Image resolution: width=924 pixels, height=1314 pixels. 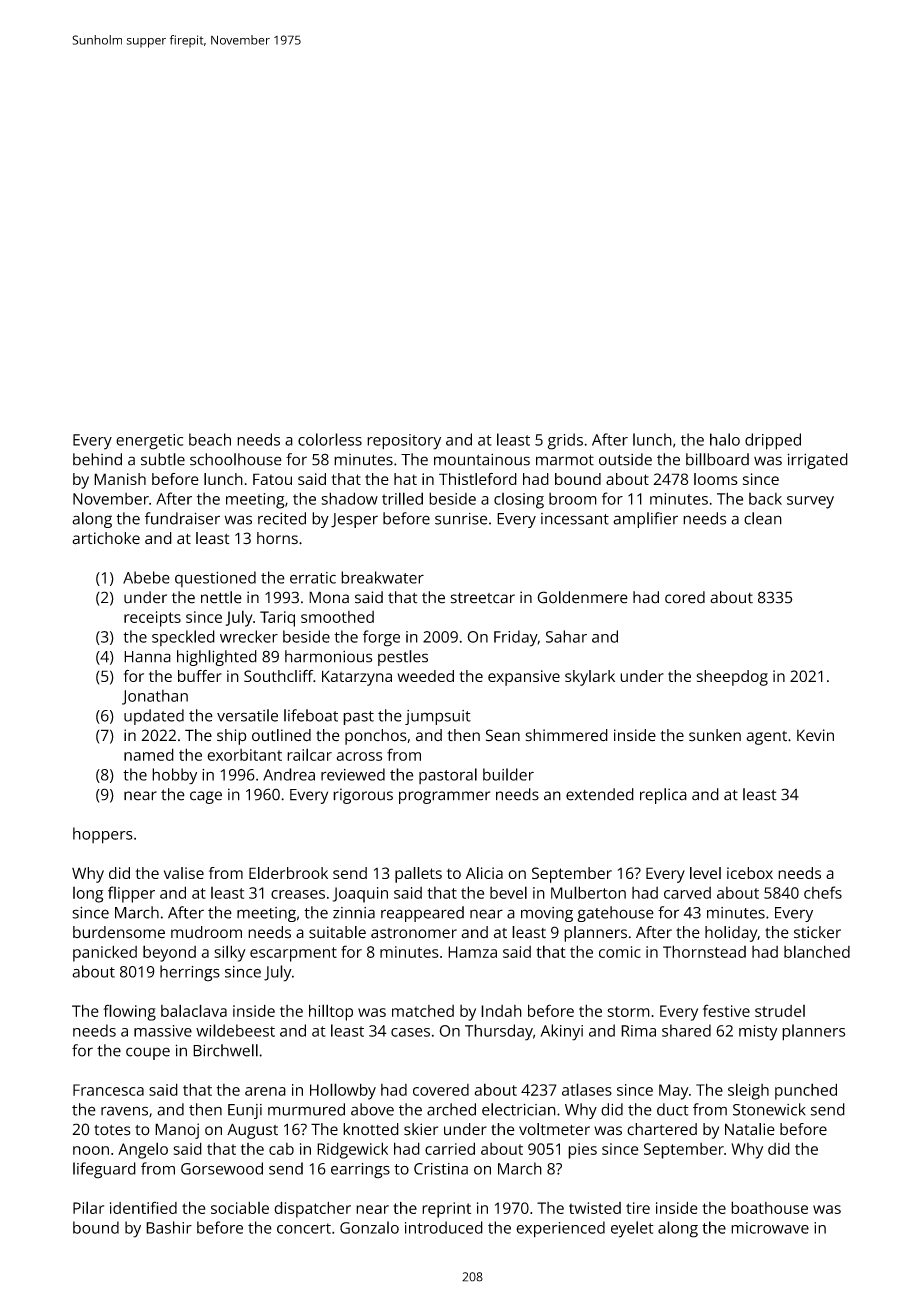 What do you see at coordinates (404, 442) in the document?
I see `repository` at bounding box center [404, 442].
